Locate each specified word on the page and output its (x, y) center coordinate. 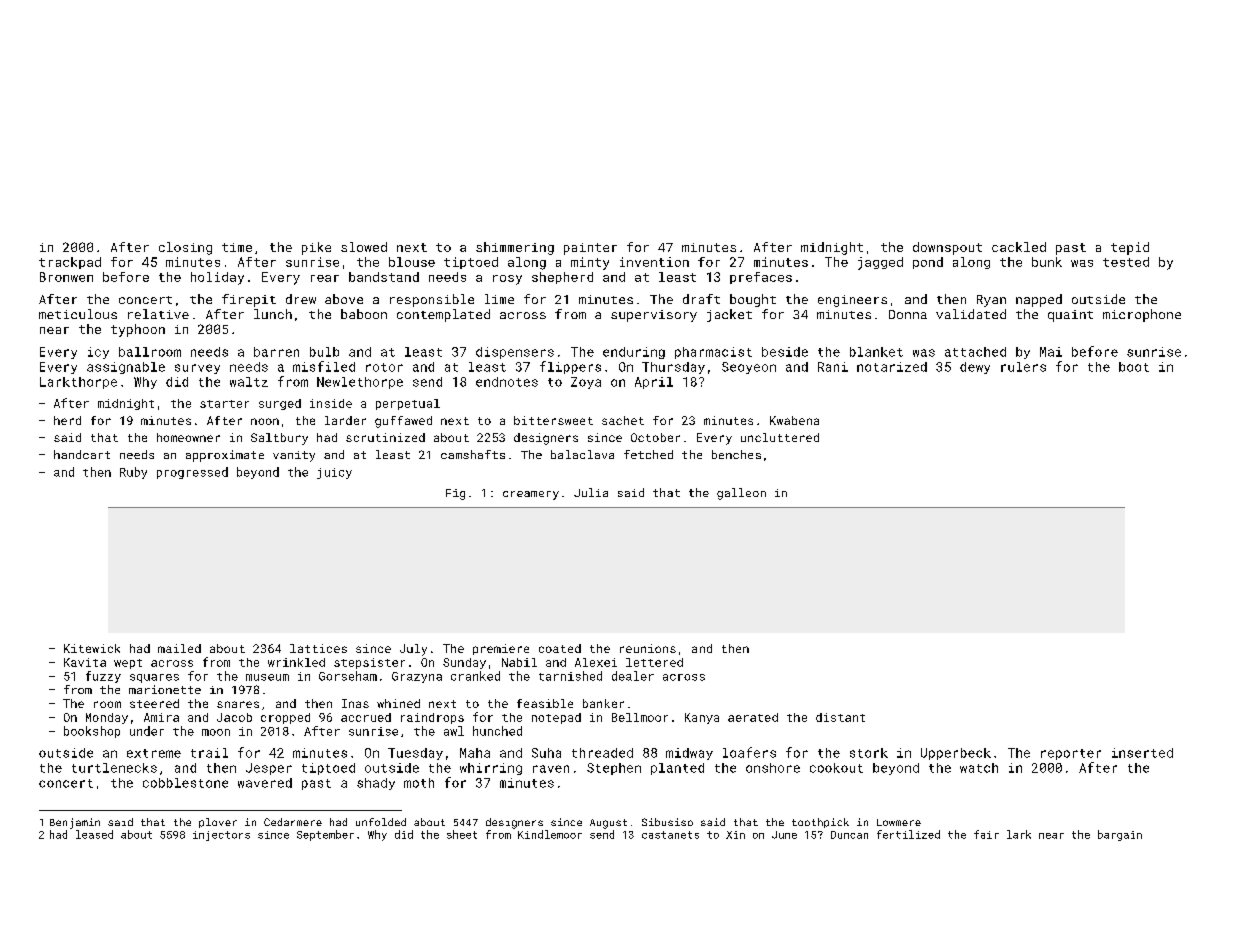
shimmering (515, 248)
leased (94, 834)
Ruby (133, 473)
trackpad (70, 263)
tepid (1130, 248)
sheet (462, 834)
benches (736, 454)
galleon (741, 494)
